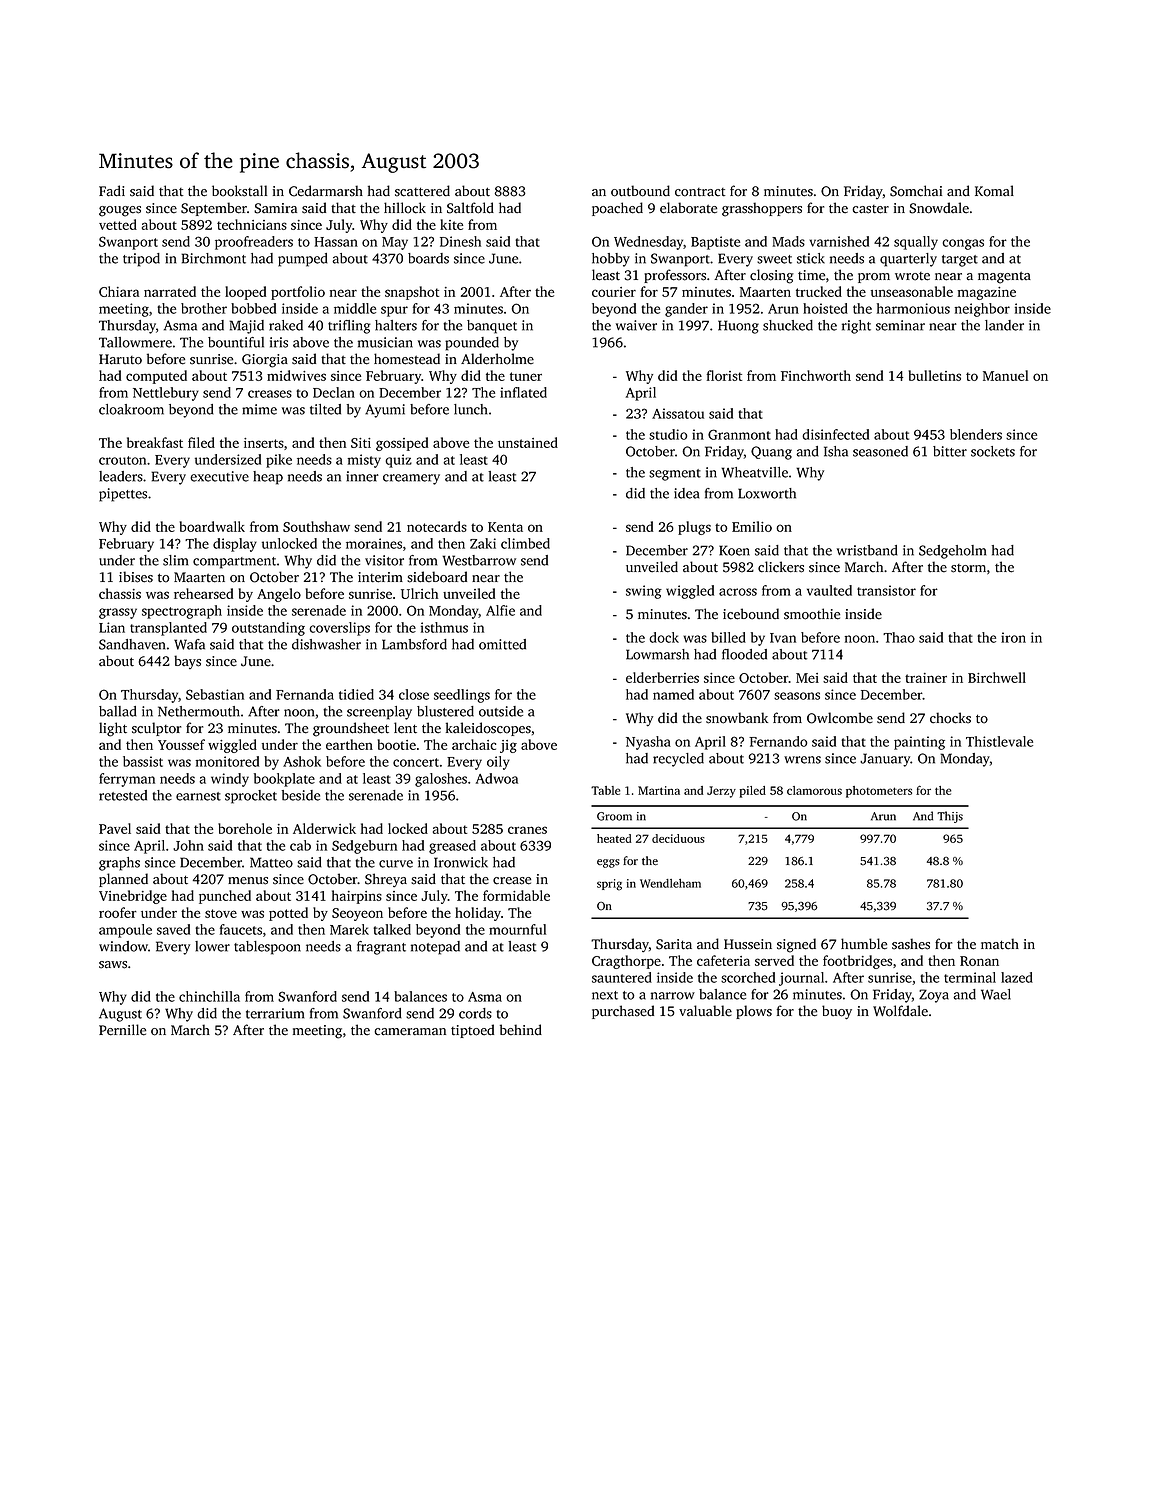 The image size is (1150, 1489). Describe the element at coordinates (694, 528) in the image. I see `plugs` at that location.
